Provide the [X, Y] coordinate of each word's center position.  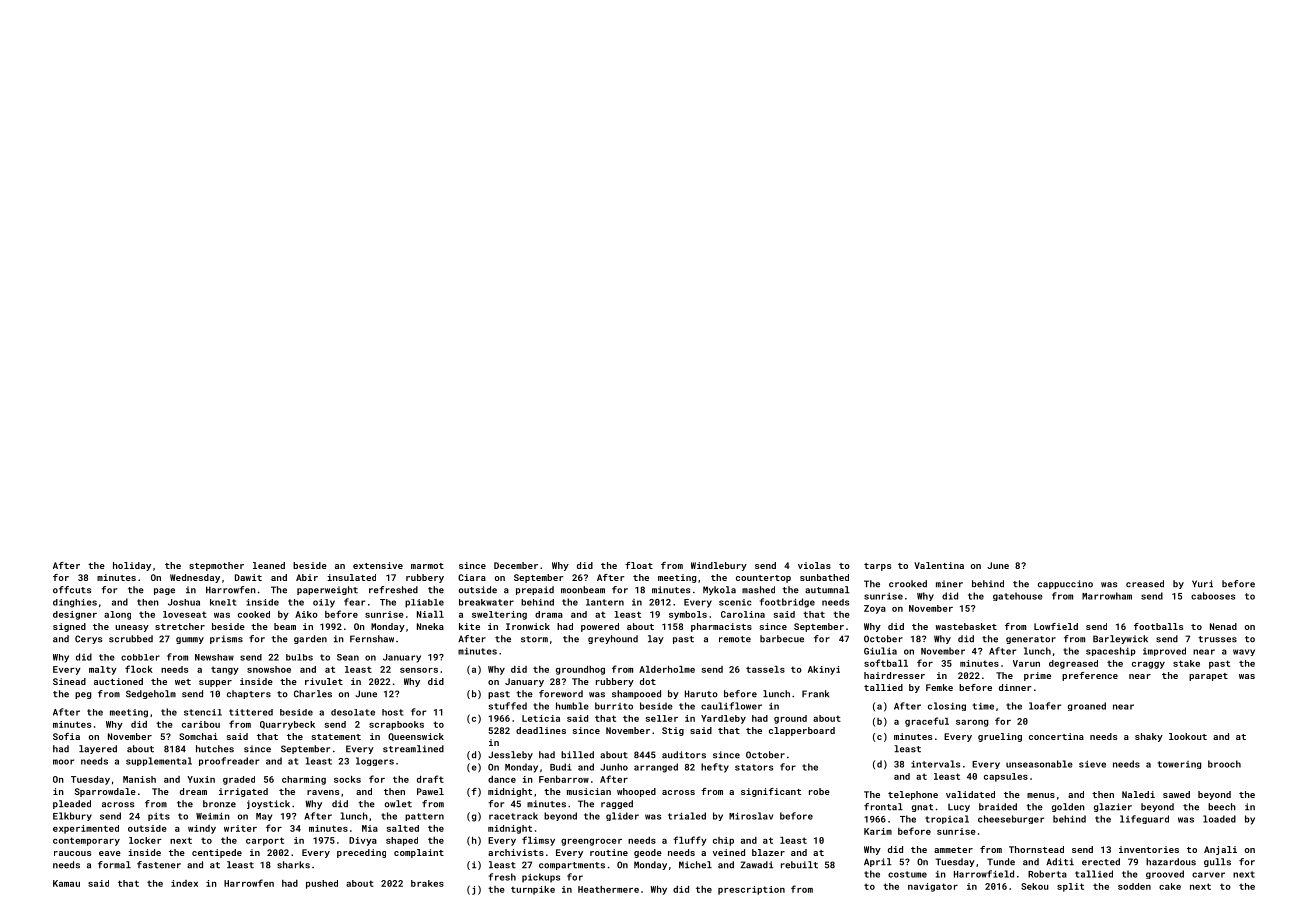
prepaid [535, 590]
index [184, 883]
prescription [751, 890]
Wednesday [195, 578]
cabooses [1213, 596]
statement [336, 737]
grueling [1000, 737]
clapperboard [802, 731]
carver [1208, 875]
